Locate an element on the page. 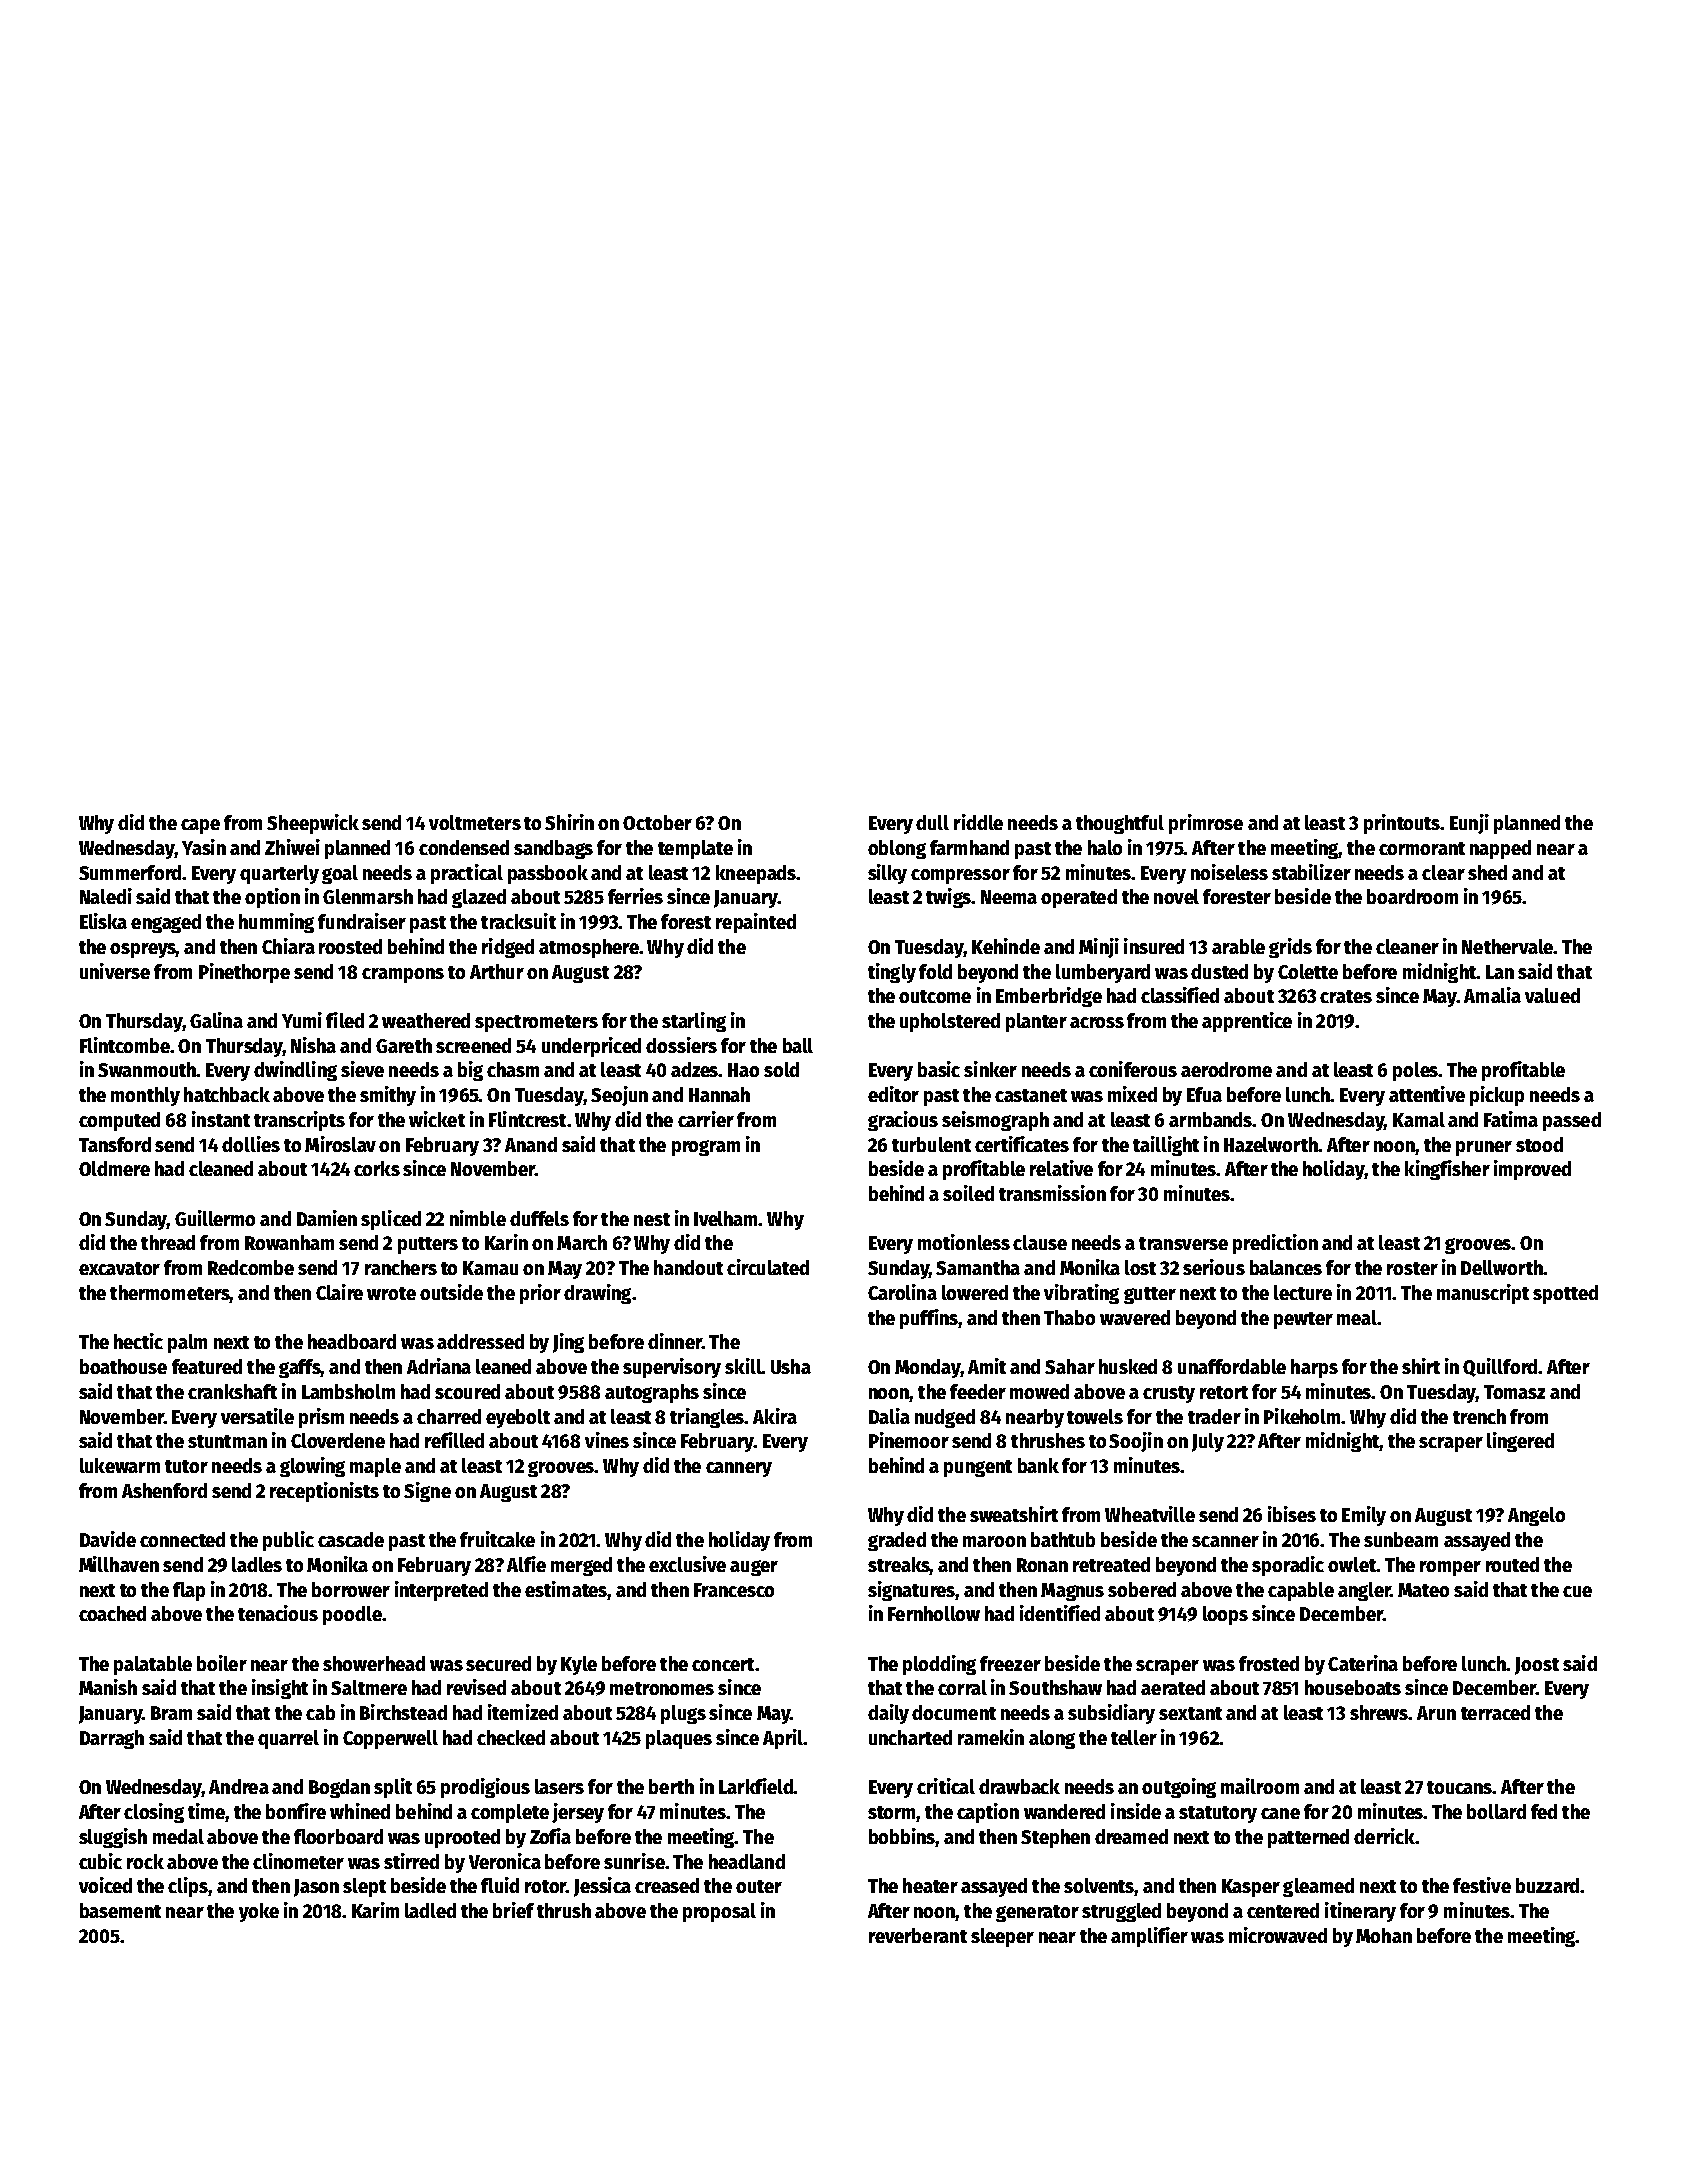 The width and height of the page is (1683, 2178). Shirin is located at coordinates (569, 822).
